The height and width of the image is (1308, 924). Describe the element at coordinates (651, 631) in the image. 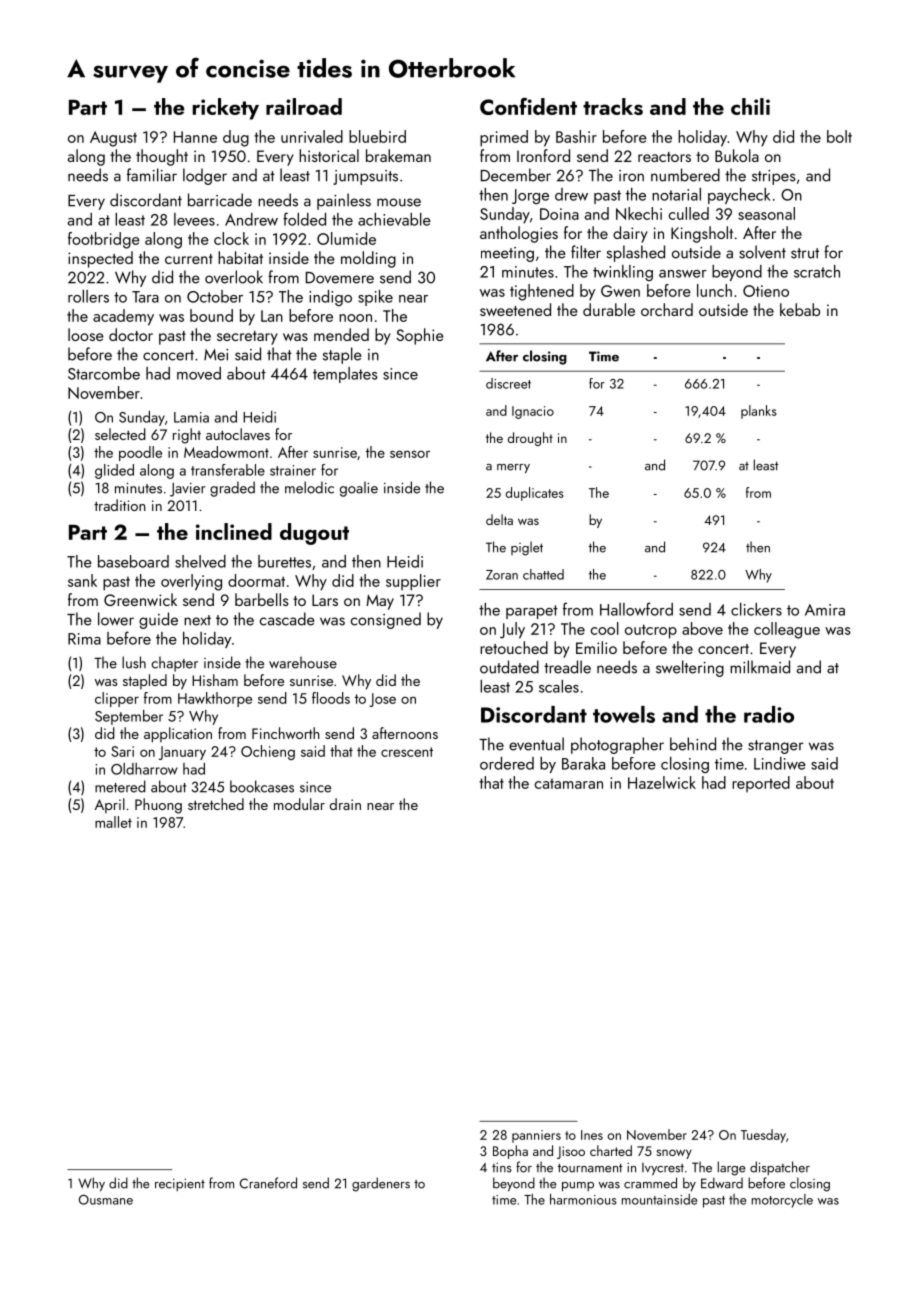

I see `outcrop` at that location.
